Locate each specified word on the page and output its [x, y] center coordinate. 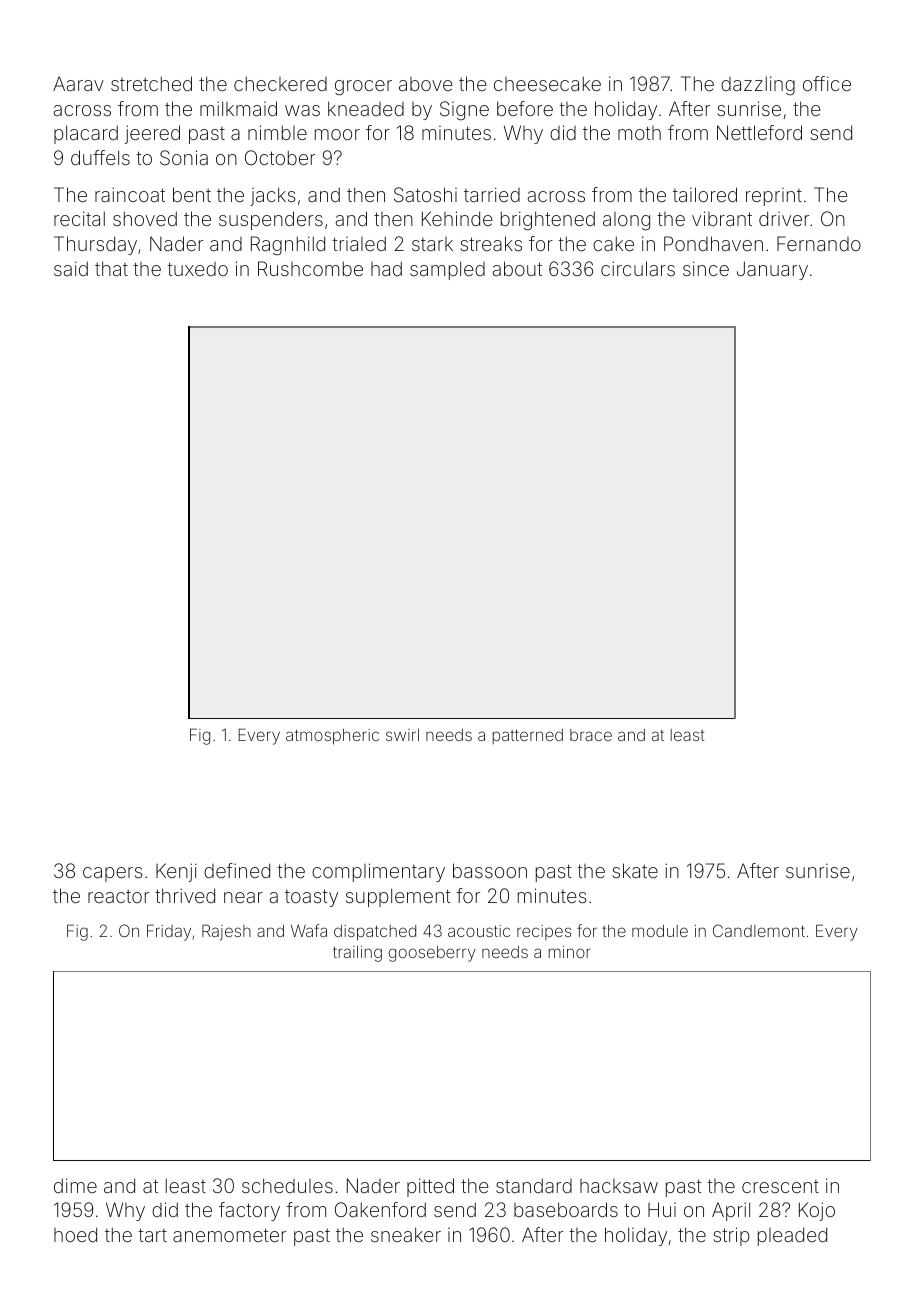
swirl [402, 735]
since [706, 268]
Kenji [176, 872]
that [111, 268]
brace [591, 735]
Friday [169, 932]
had [386, 268]
